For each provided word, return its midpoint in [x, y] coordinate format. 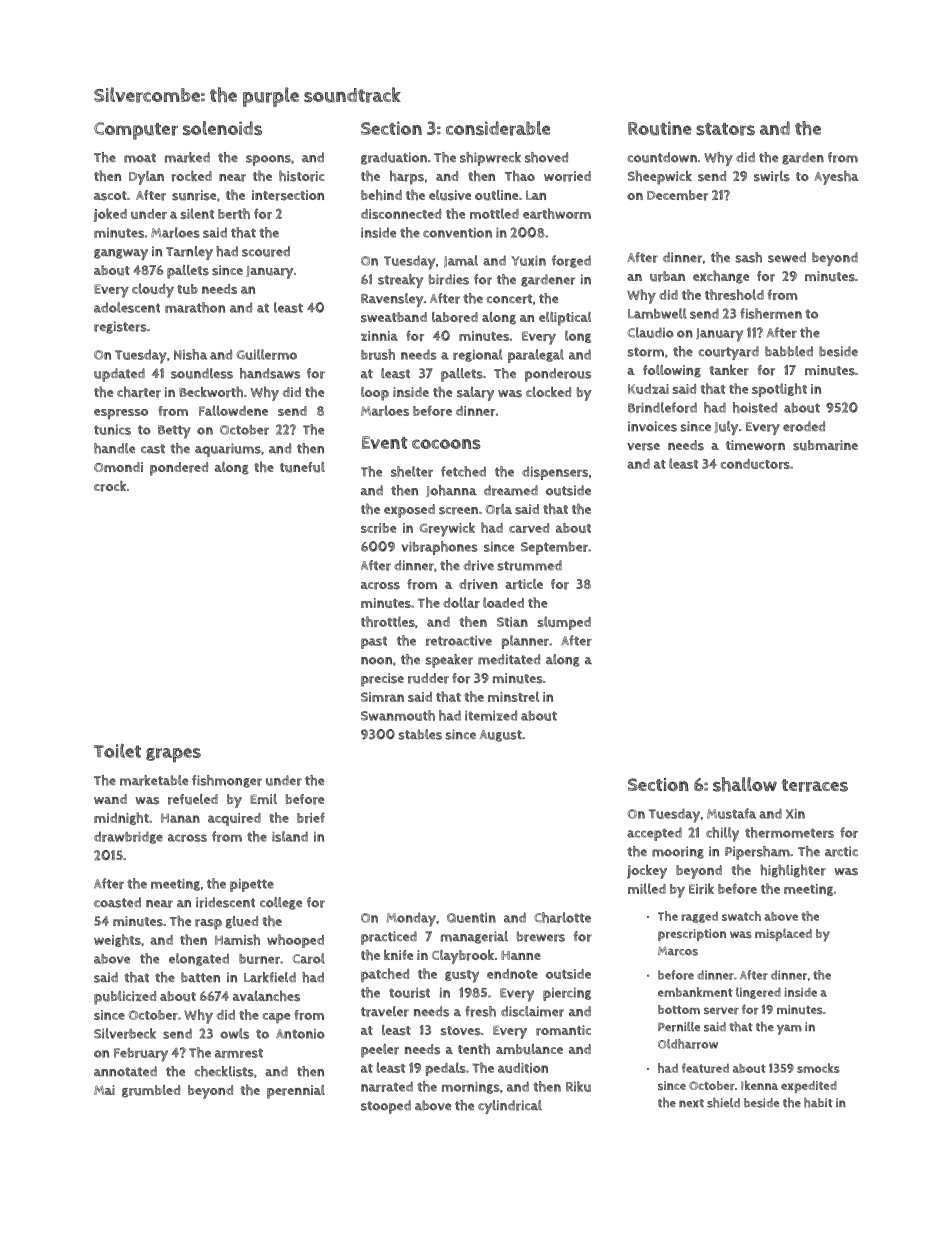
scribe [378, 528]
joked [110, 215]
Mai [104, 1090]
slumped [564, 623]
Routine [659, 128]
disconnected [401, 214]
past [374, 642]
